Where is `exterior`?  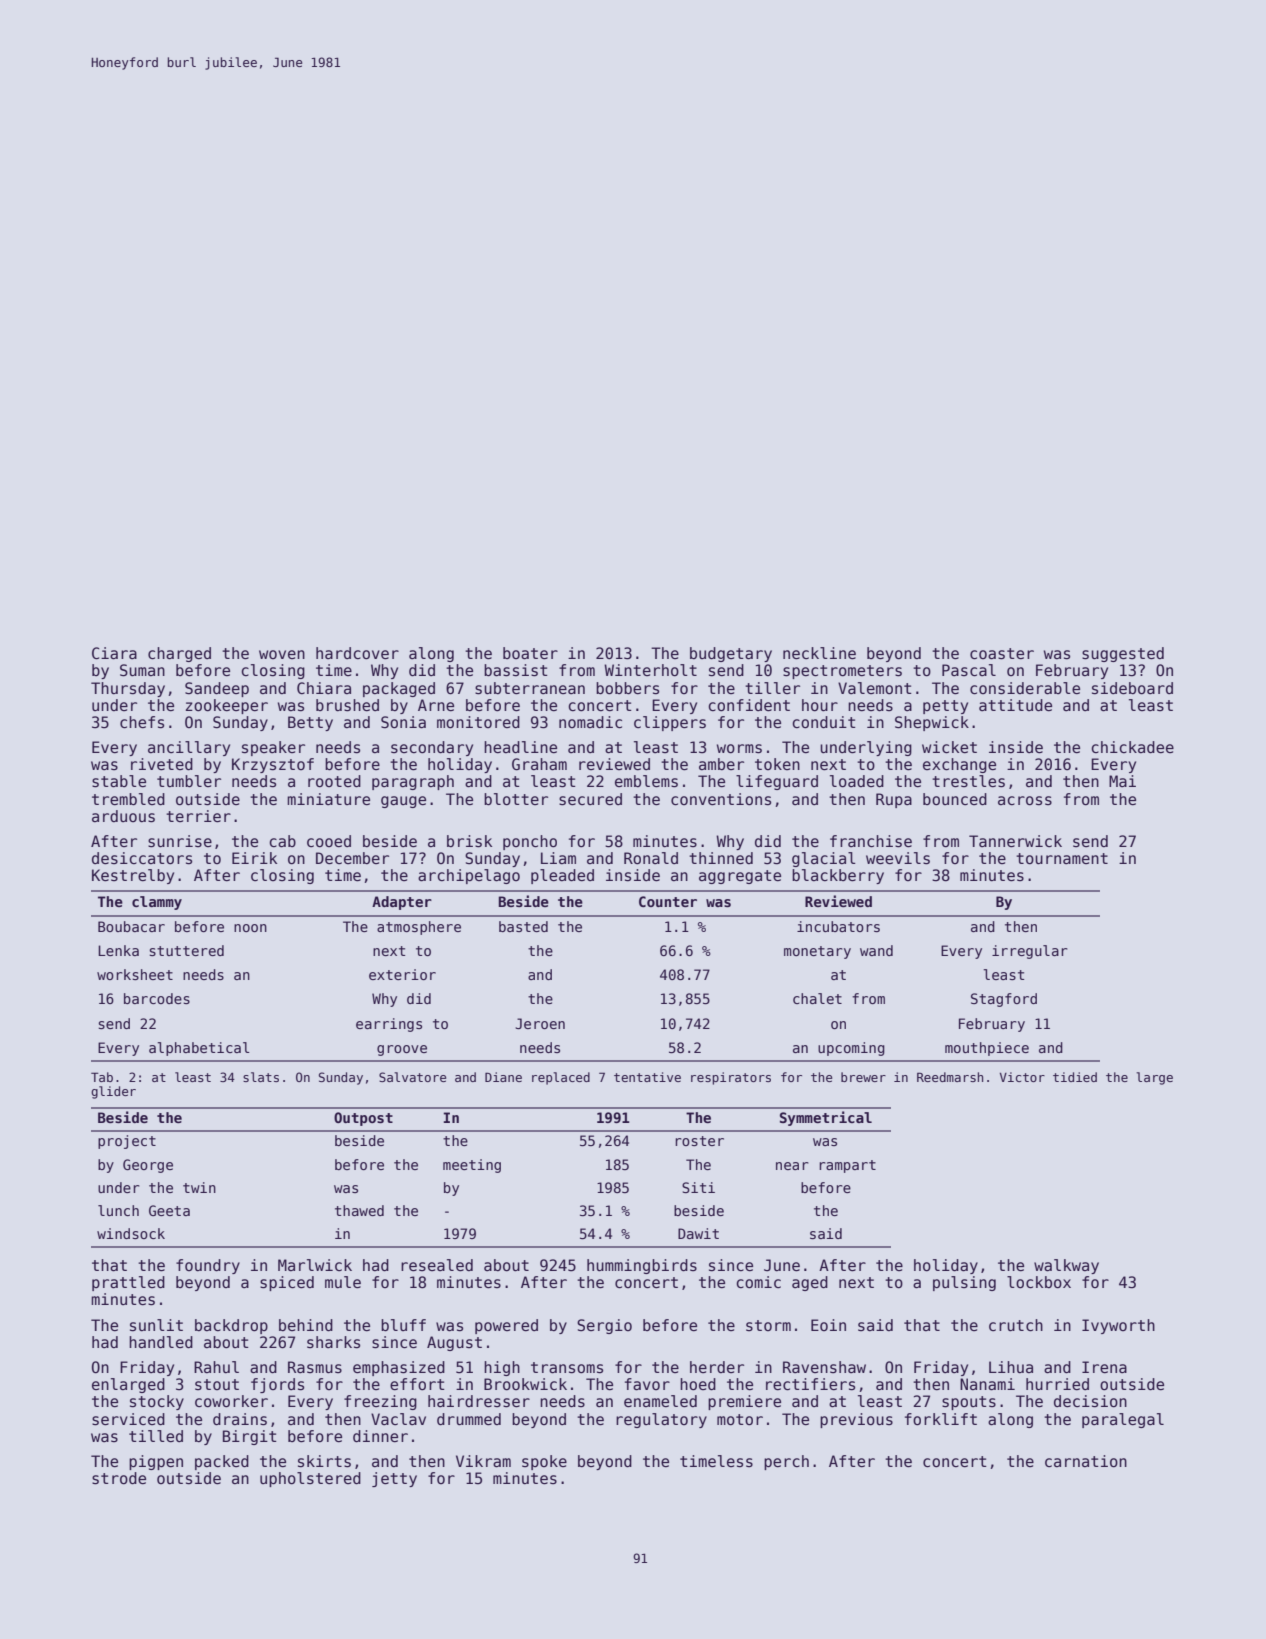
exterior is located at coordinates (402, 974).
